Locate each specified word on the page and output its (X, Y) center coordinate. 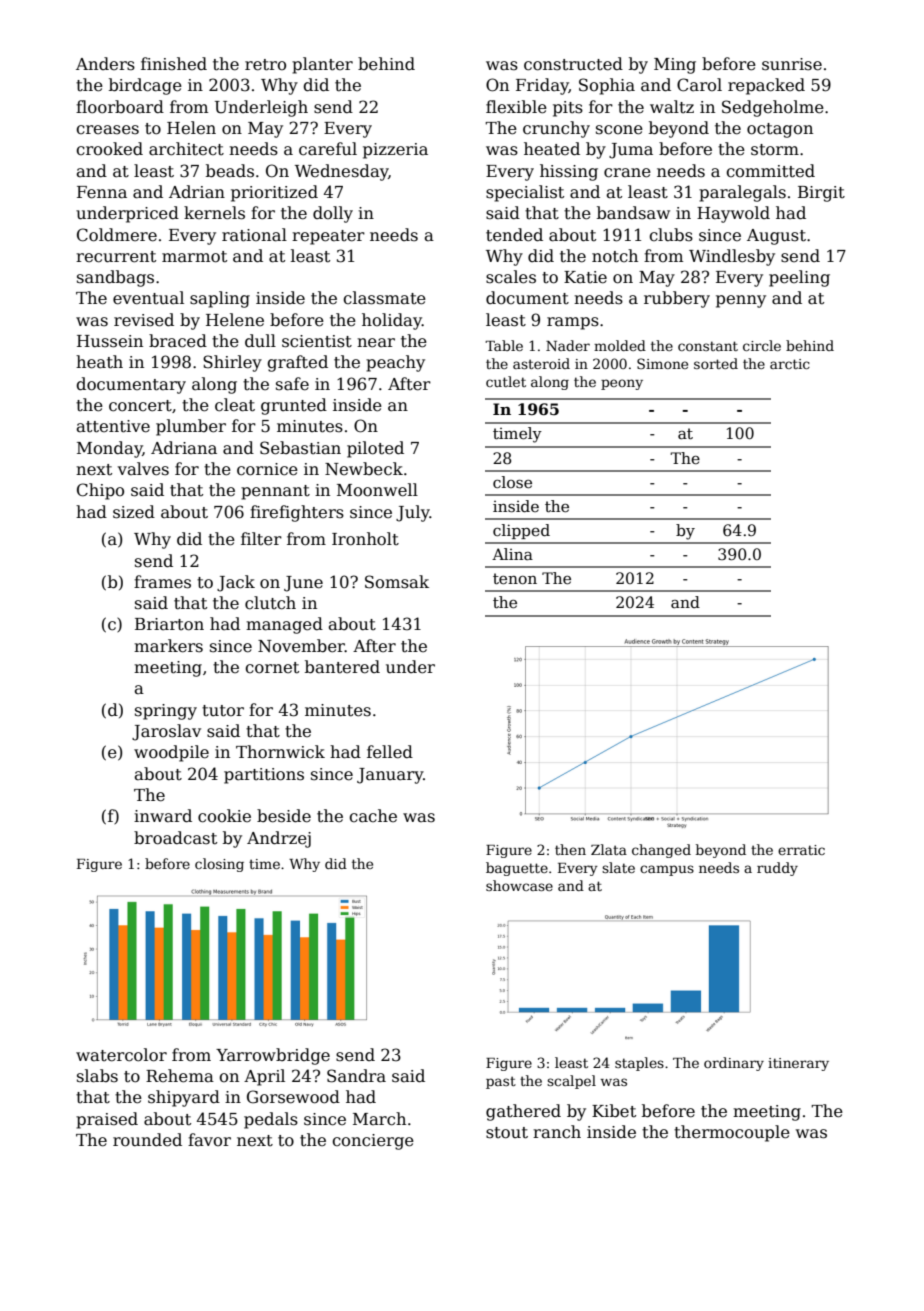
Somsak (397, 582)
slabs (97, 1076)
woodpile (171, 753)
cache (373, 816)
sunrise (792, 64)
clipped (521, 531)
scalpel (571, 1082)
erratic (801, 850)
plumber (191, 427)
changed (661, 851)
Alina (512, 554)
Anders (105, 64)
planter (322, 65)
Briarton (169, 624)
